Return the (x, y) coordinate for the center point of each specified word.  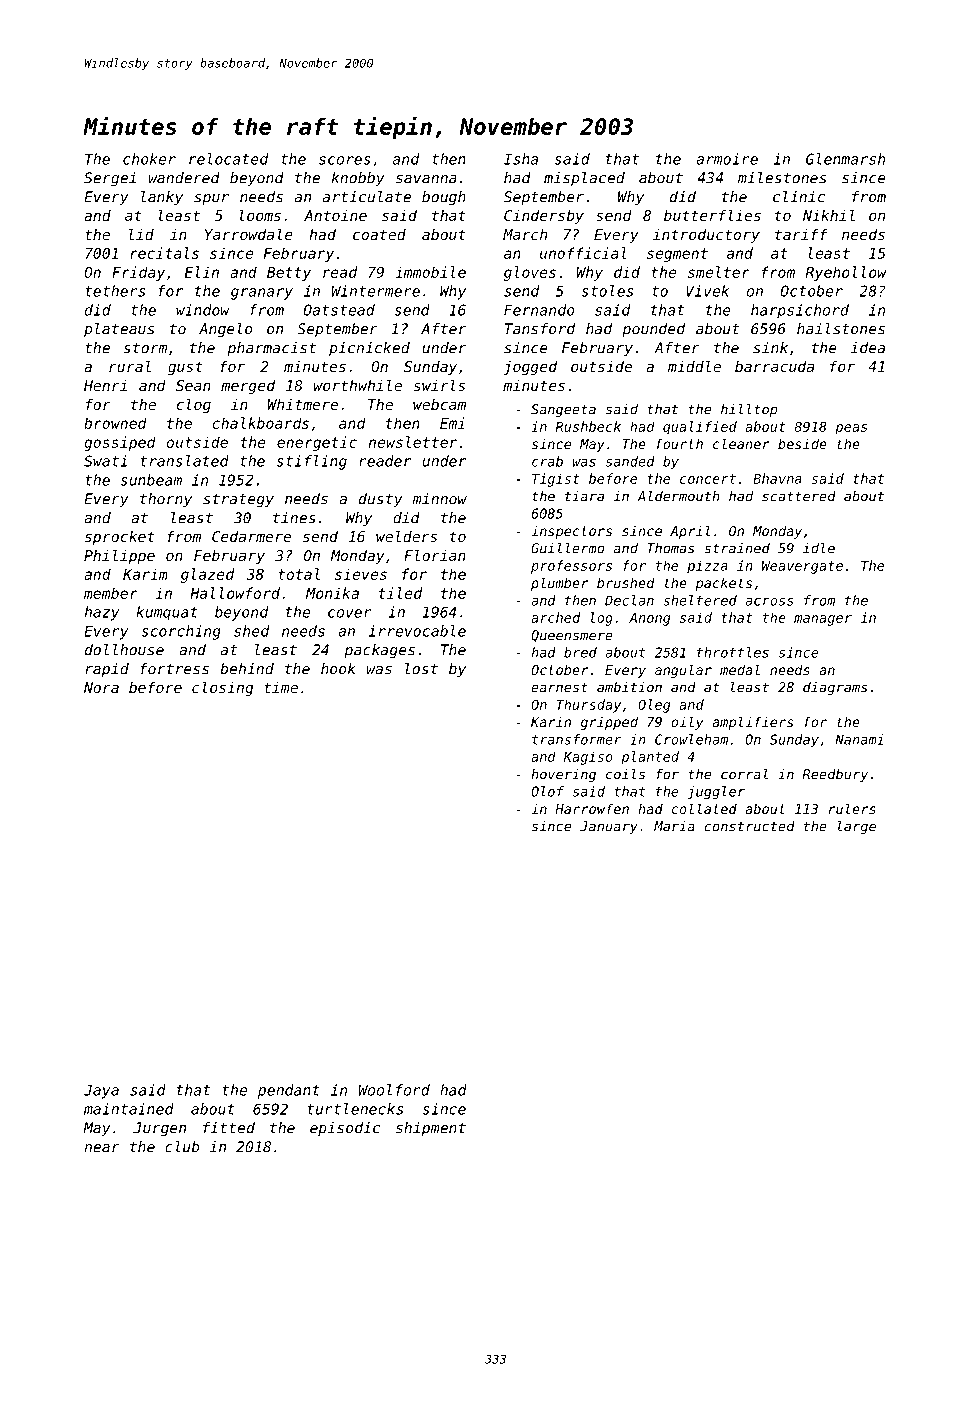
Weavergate (802, 567)
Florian (435, 555)
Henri (105, 385)
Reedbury (835, 775)
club (182, 1147)
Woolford (394, 1090)
